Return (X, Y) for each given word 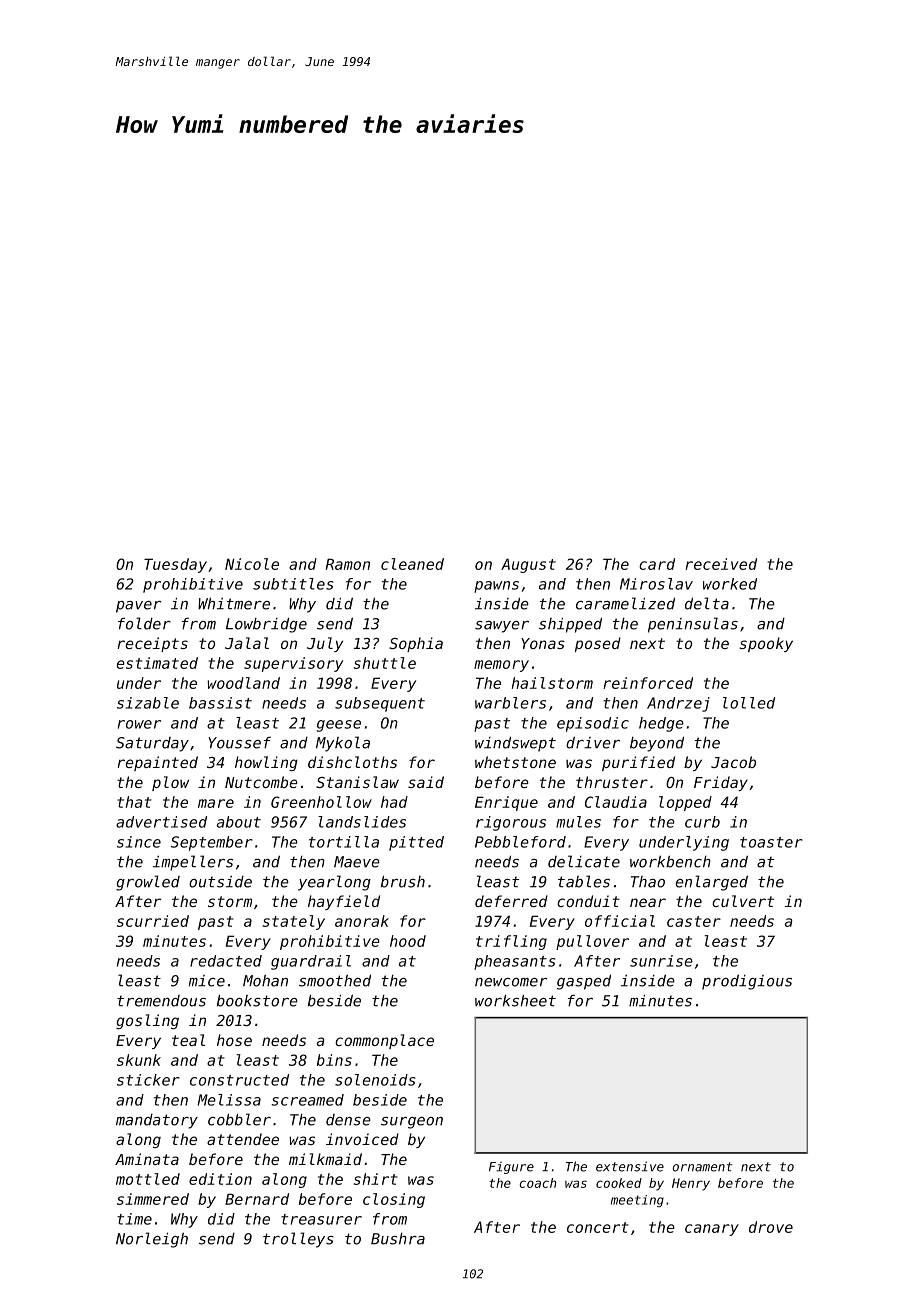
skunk (139, 1060)
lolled (749, 703)
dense (348, 1120)
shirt (376, 1179)
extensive (630, 1166)
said (426, 782)
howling (266, 763)
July (325, 644)
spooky (766, 644)
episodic (593, 724)
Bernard (257, 1199)
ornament (703, 1167)
